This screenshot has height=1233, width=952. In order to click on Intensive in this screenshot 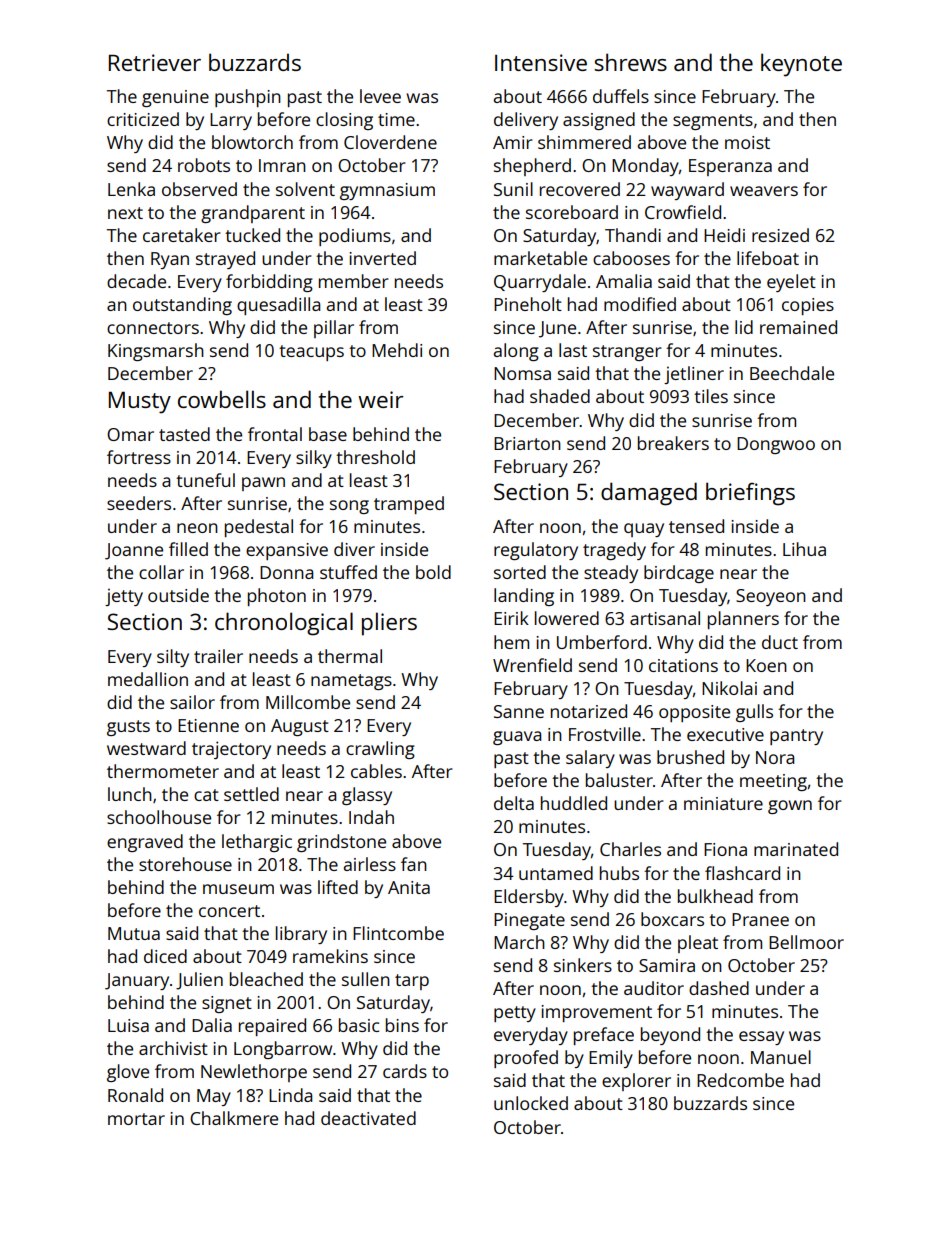, I will do `click(541, 62)`.
